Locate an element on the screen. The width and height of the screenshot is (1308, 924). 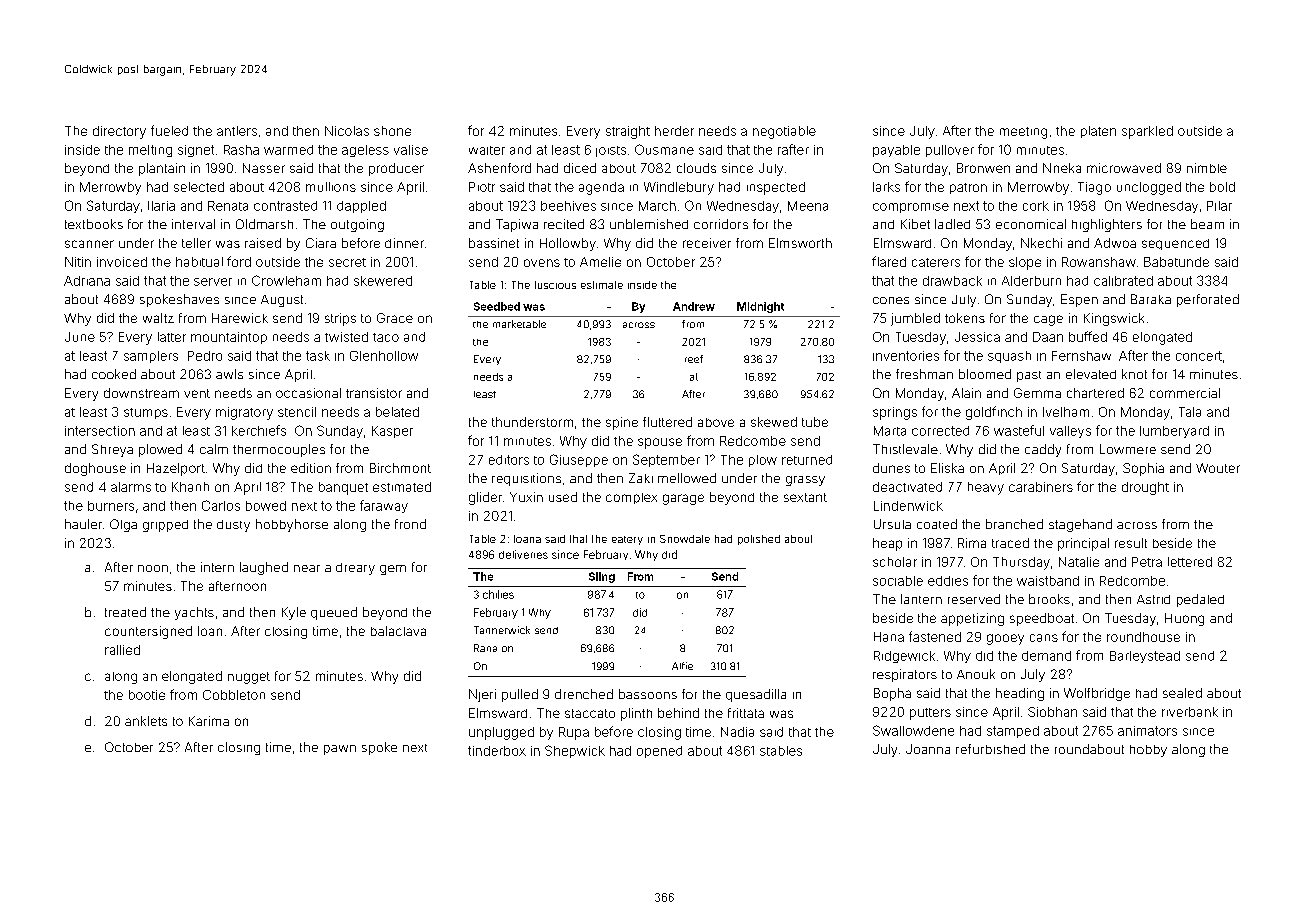
editors is located at coordinates (509, 460).
